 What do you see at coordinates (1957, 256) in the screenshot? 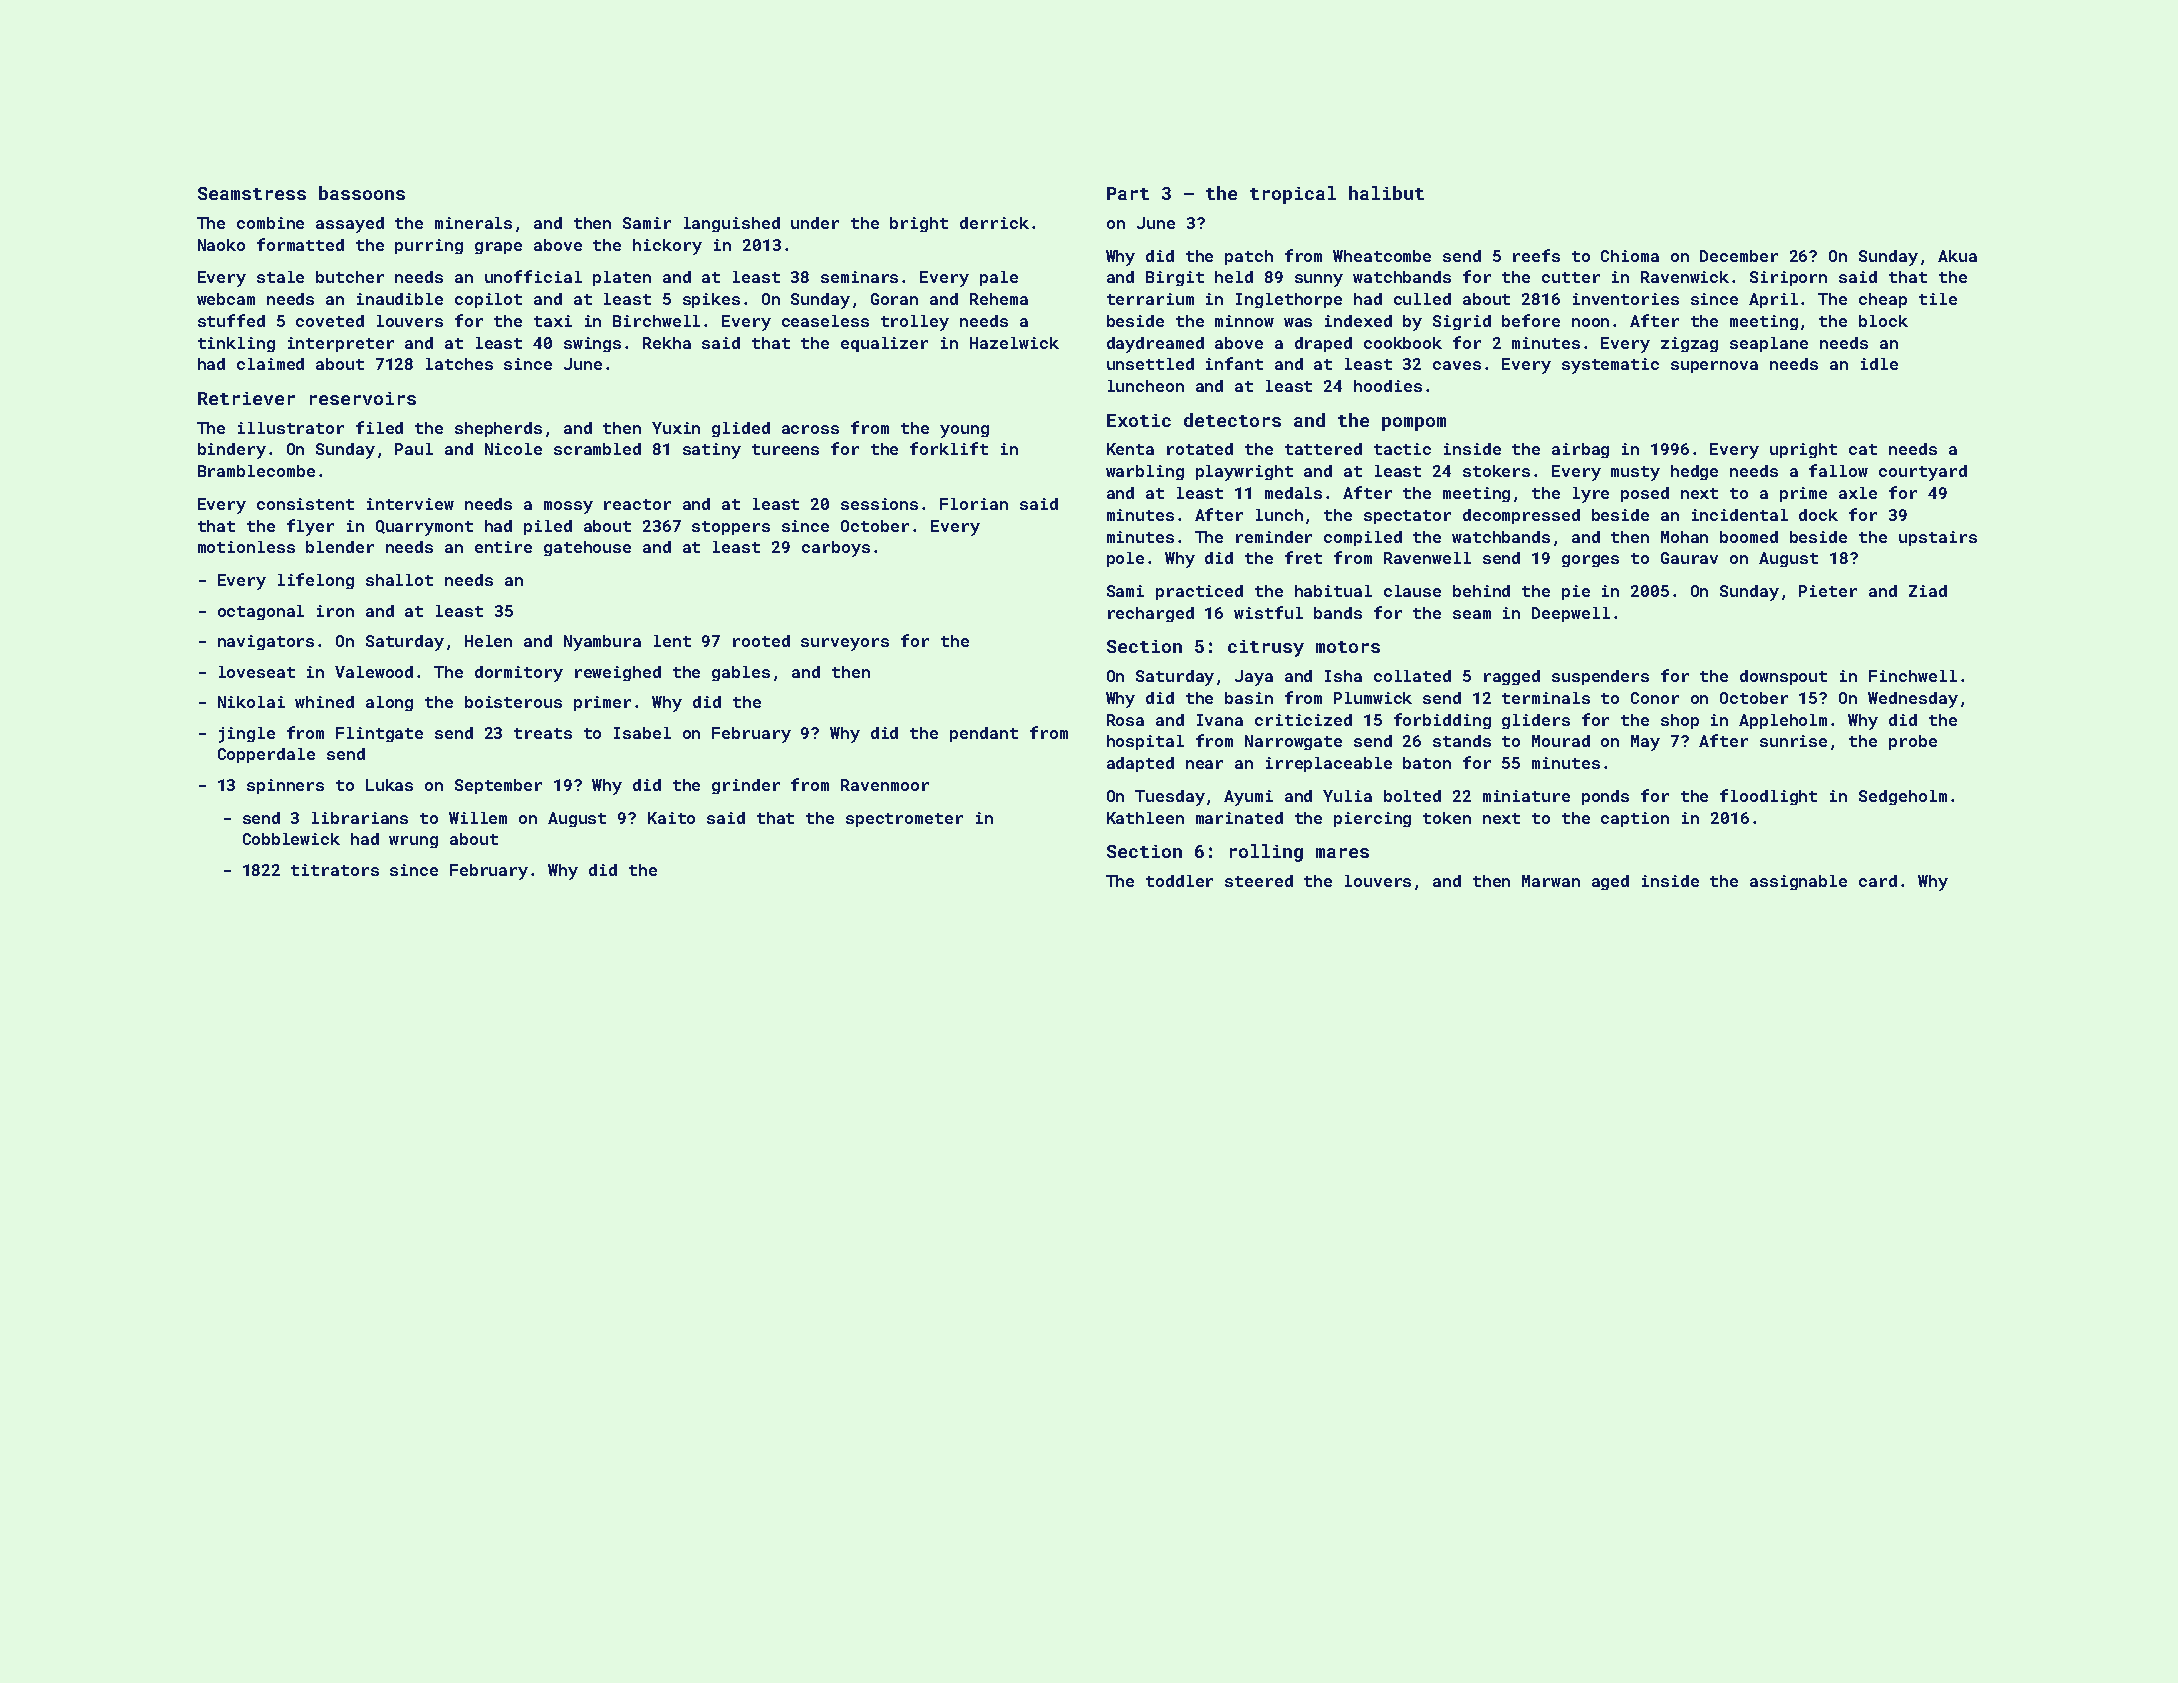
I see `Akua` at bounding box center [1957, 256].
